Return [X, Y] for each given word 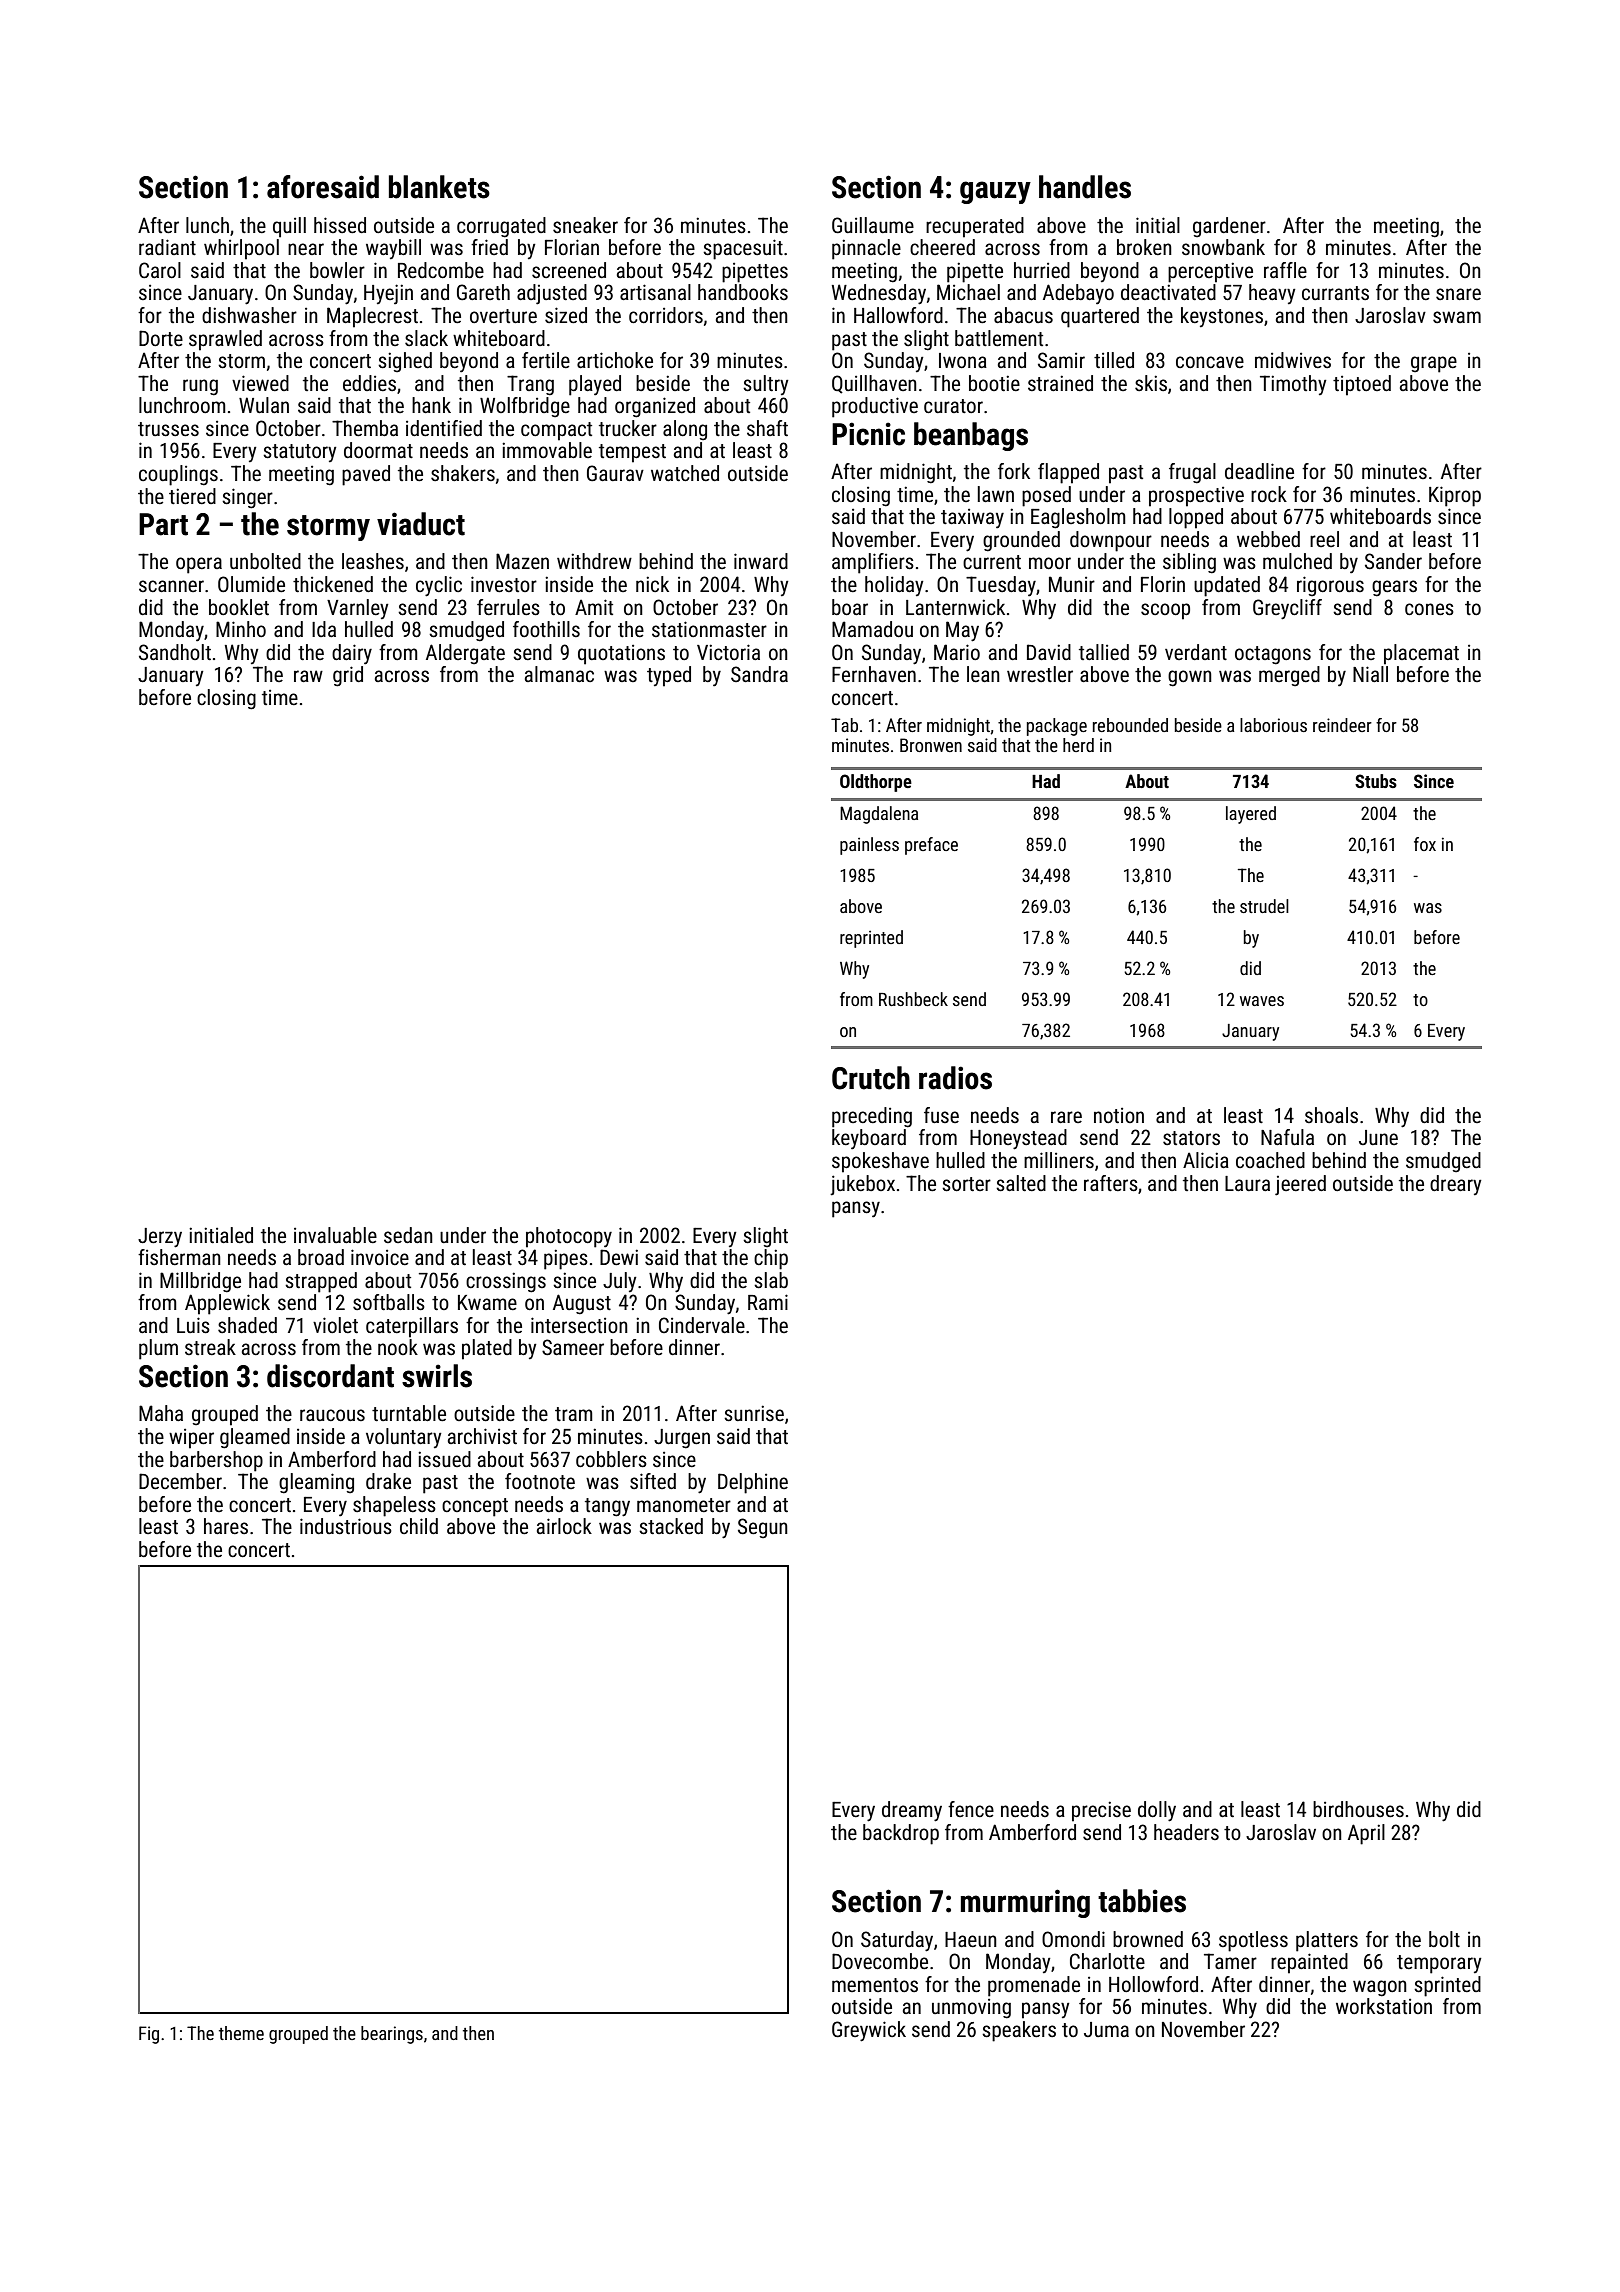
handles [1085, 187]
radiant [167, 247]
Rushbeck [913, 999]
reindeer [1342, 725]
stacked [671, 1526]
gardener [1229, 227]
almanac [559, 674]
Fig [149, 2035]
